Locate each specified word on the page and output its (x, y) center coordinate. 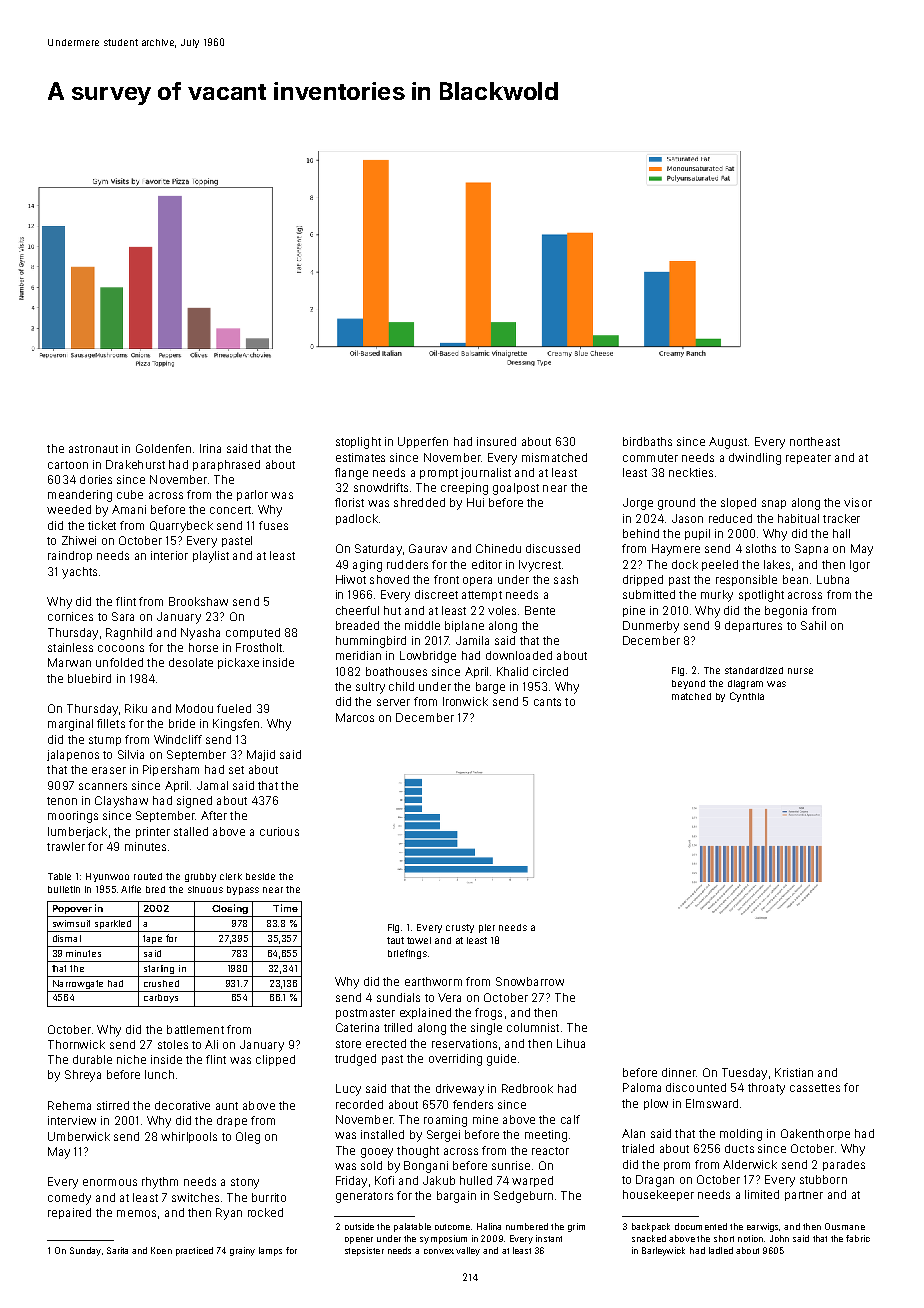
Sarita (117, 1250)
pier (487, 928)
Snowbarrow (530, 981)
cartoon (68, 465)
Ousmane (845, 1226)
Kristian (794, 1072)
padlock (357, 519)
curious (279, 831)
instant (549, 1238)
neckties (691, 472)
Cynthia (747, 697)
